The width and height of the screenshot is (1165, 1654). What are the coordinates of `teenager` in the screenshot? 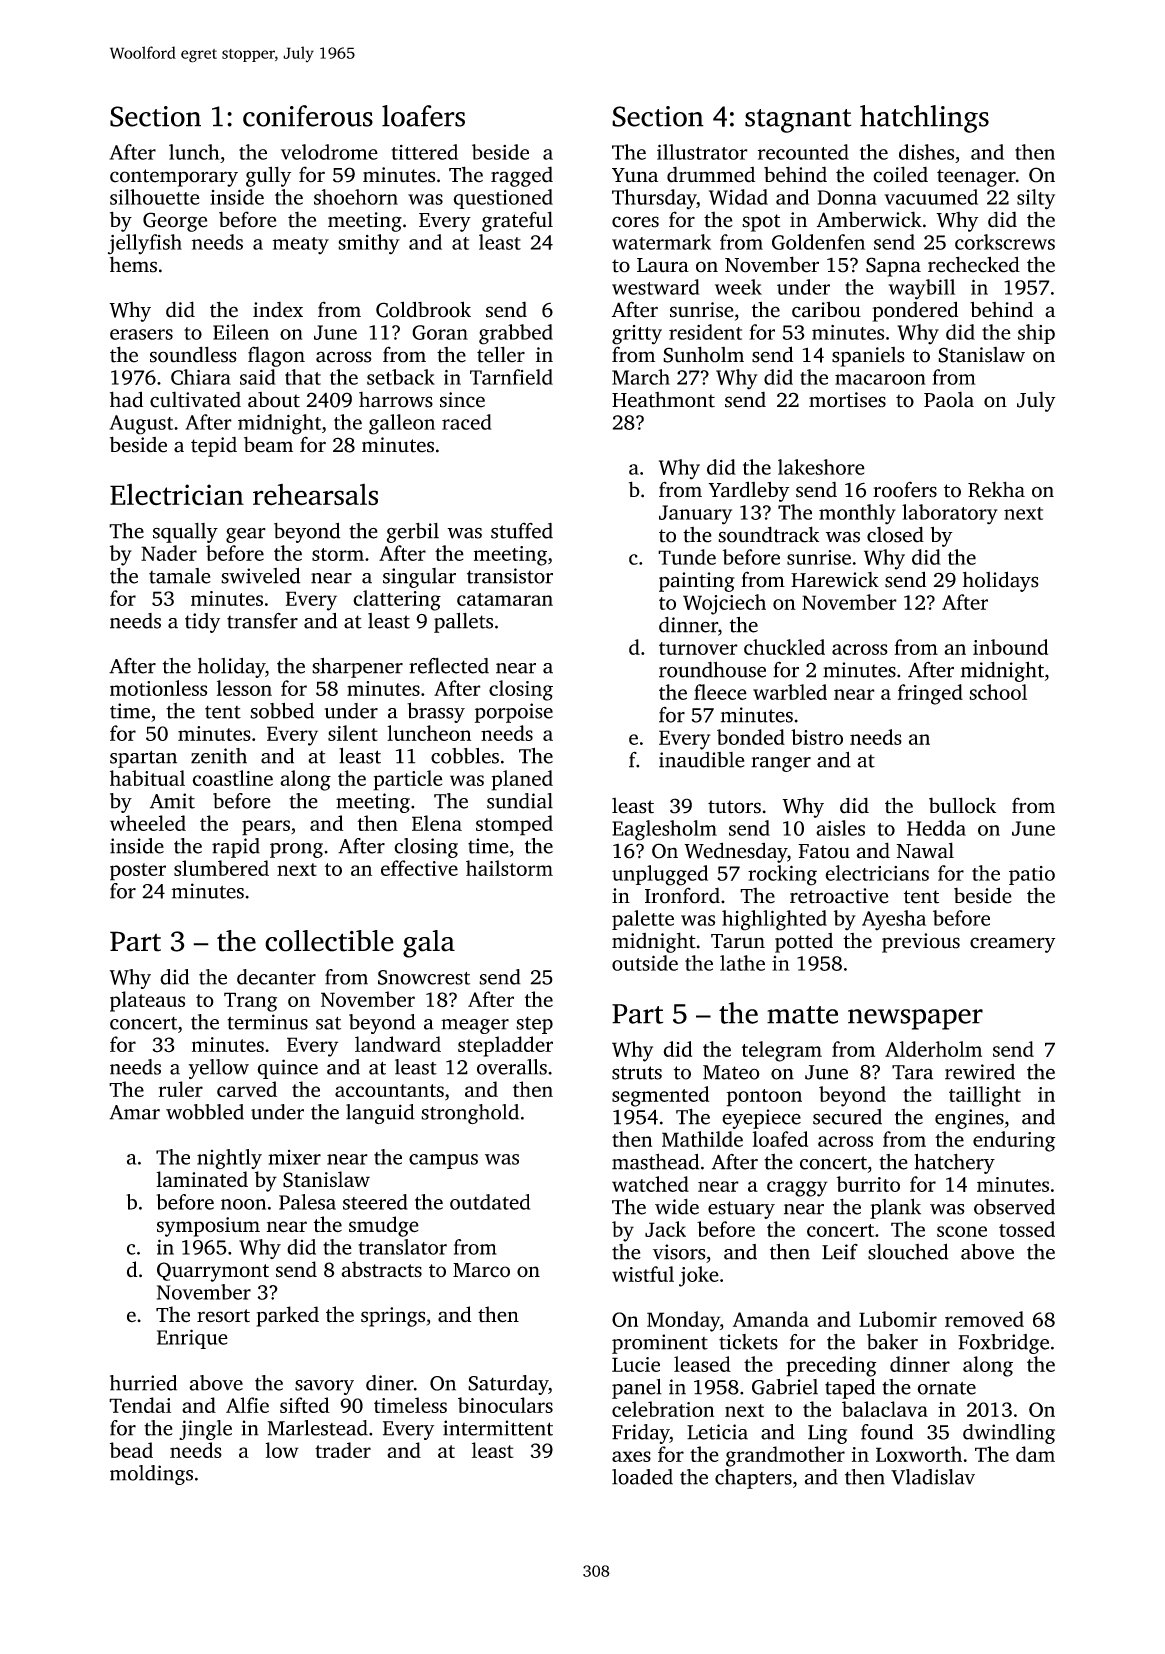 It's located at (976, 178).
